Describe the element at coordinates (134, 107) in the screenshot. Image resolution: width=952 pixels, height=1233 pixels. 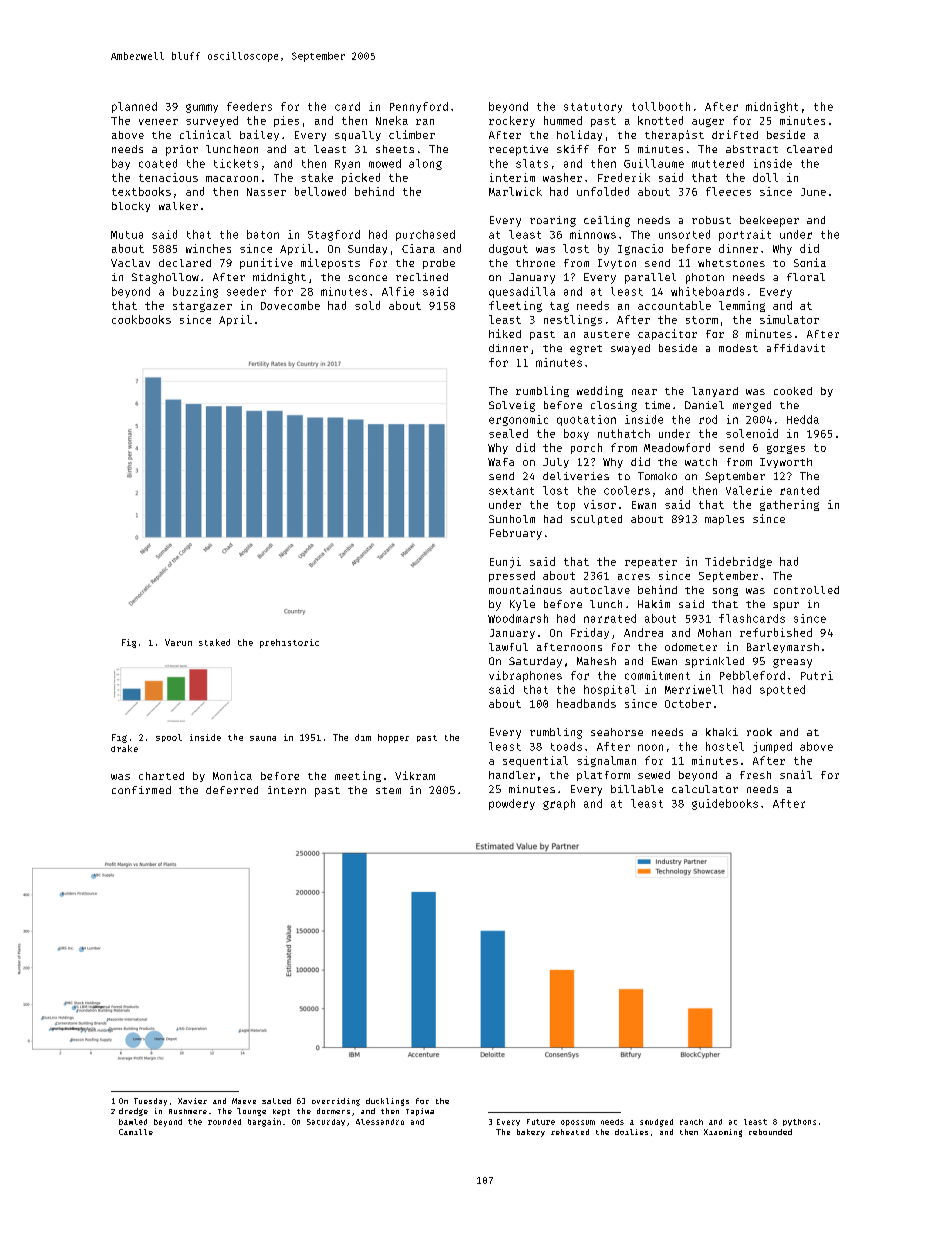
I see `planned` at that location.
